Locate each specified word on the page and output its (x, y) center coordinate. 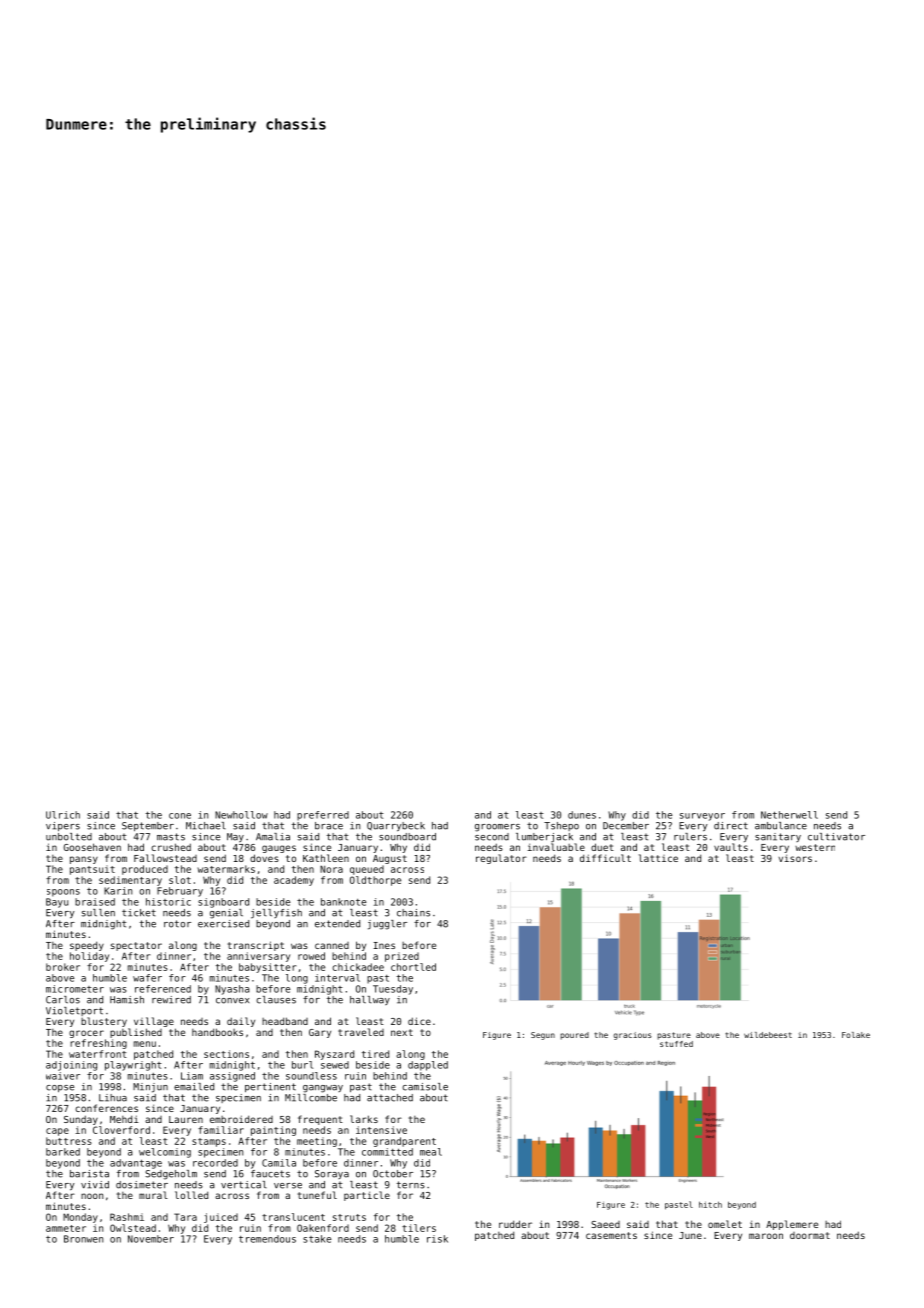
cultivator (836, 837)
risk (437, 1239)
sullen (98, 913)
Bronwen (83, 1239)
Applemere (792, 1225)
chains (413, 913)
